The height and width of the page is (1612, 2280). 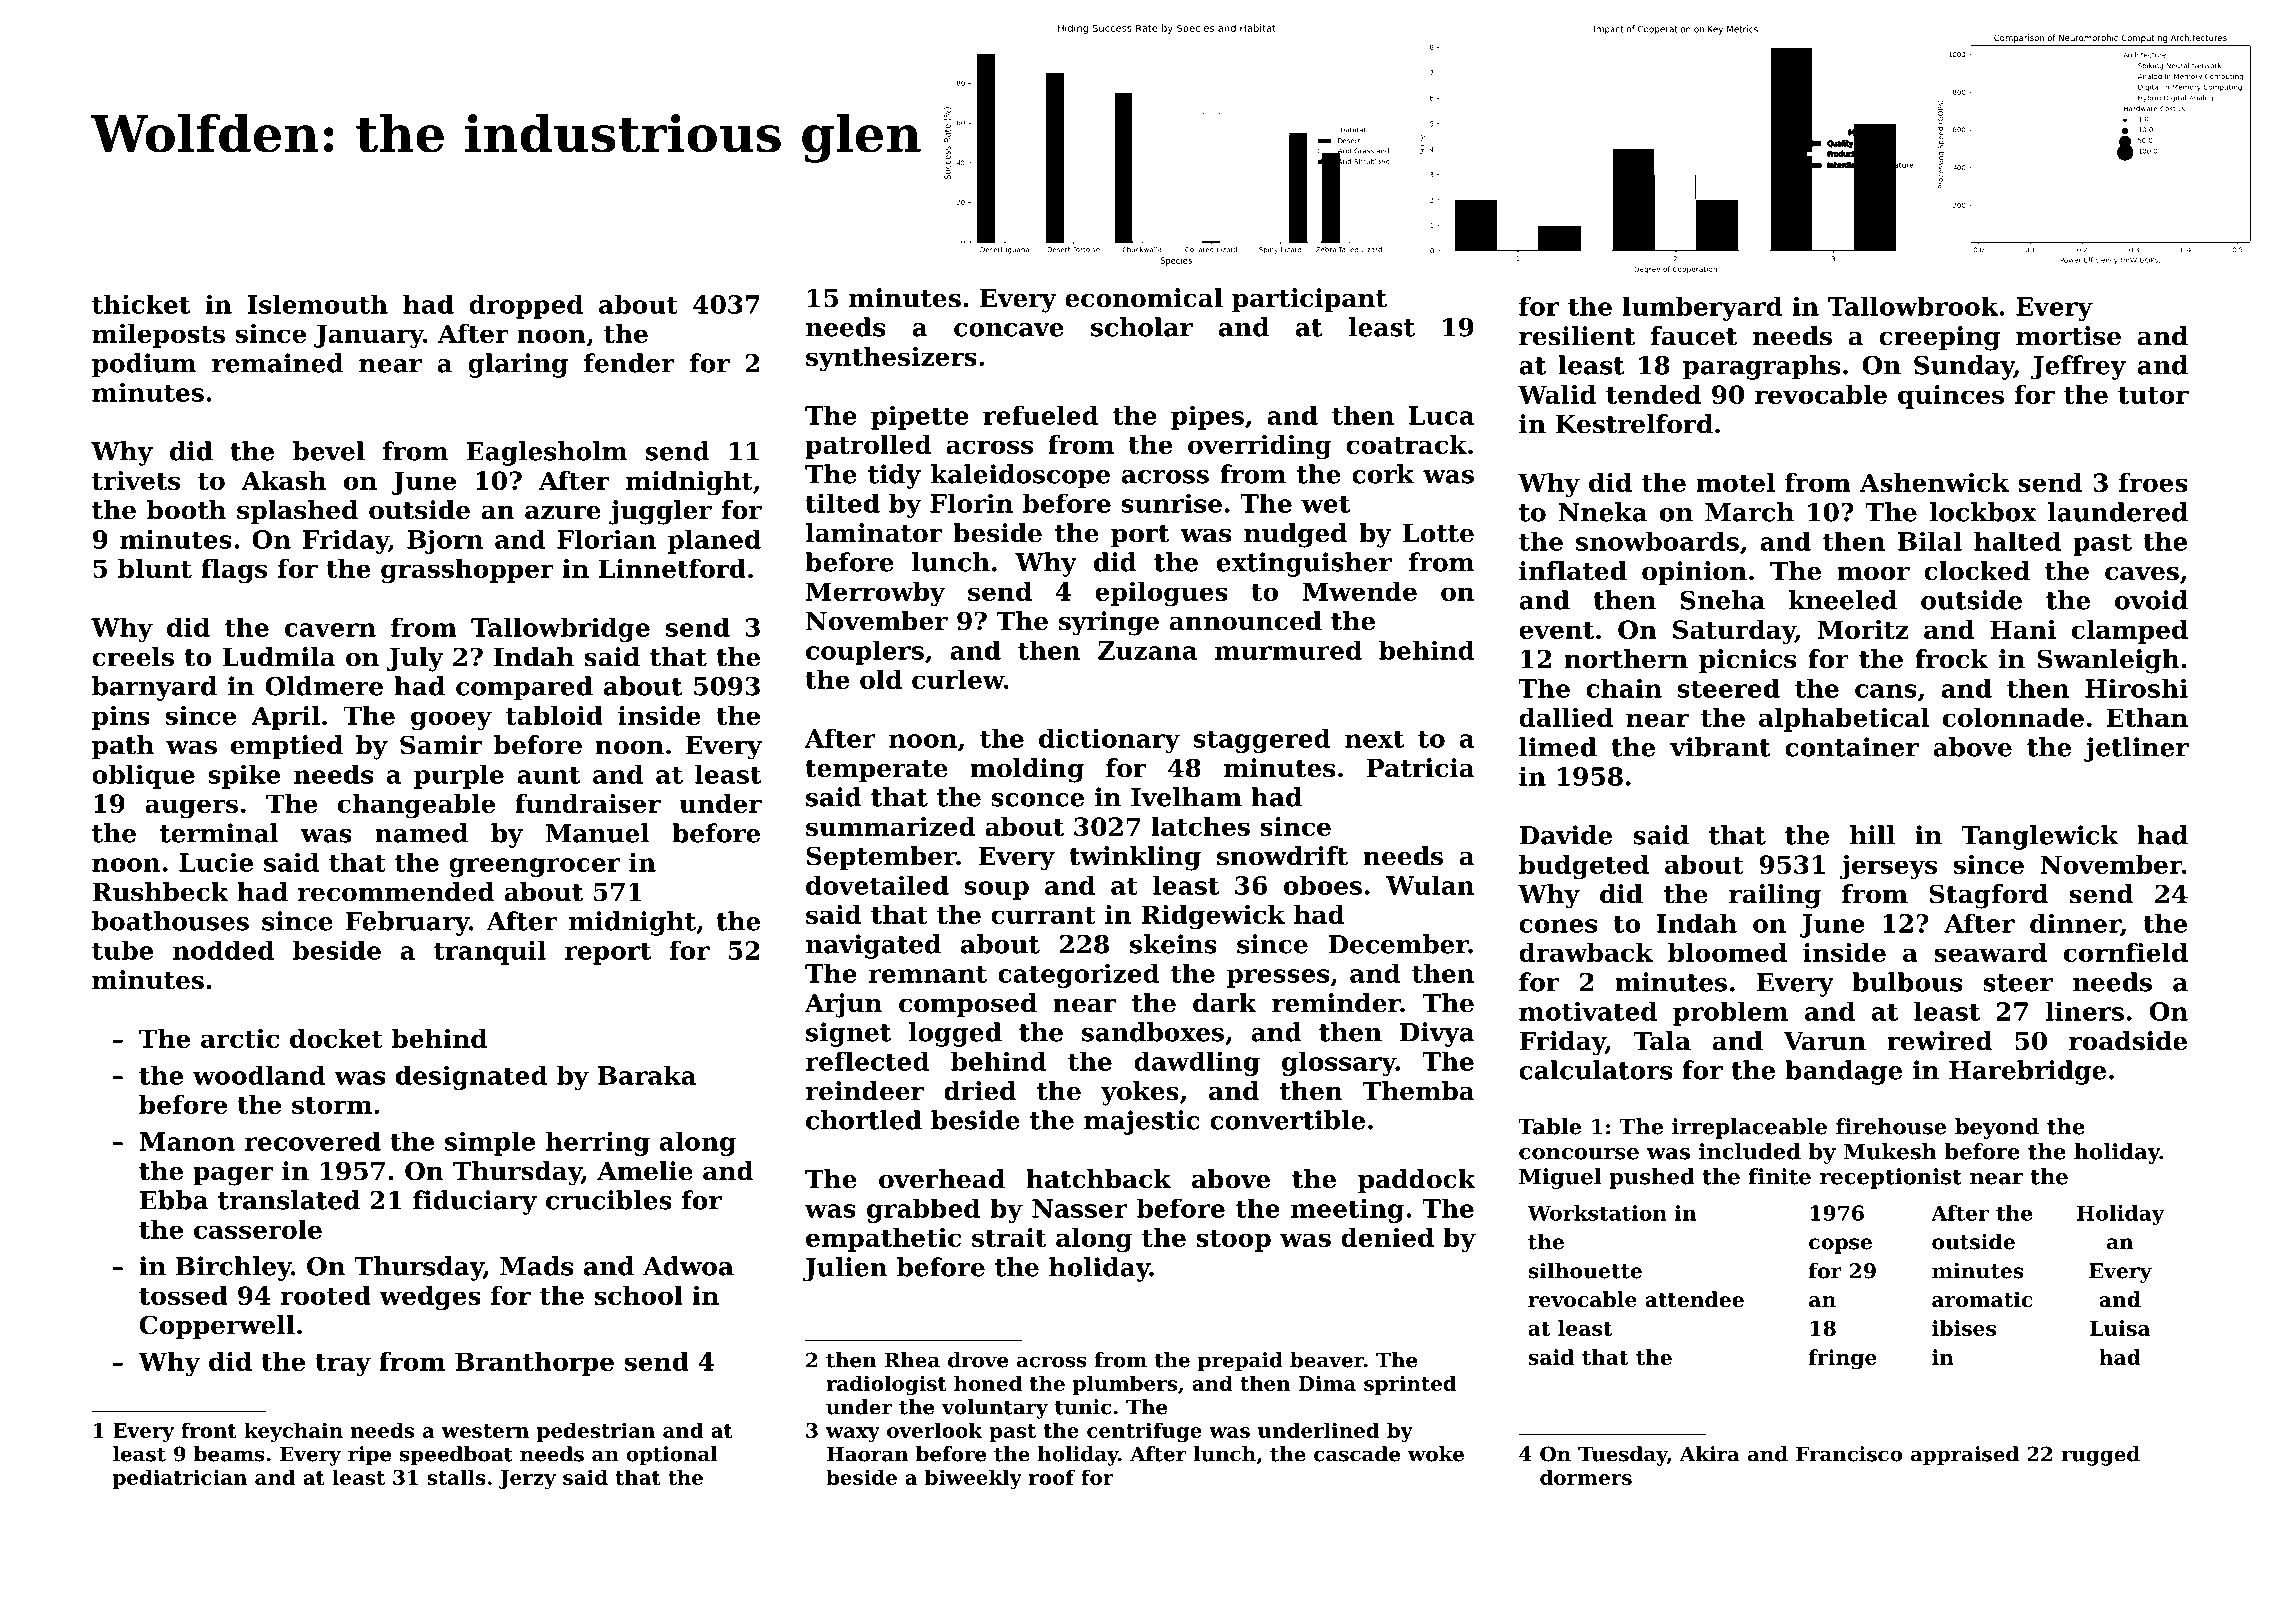 I want to click on compared, so click(x=524, y=688).
